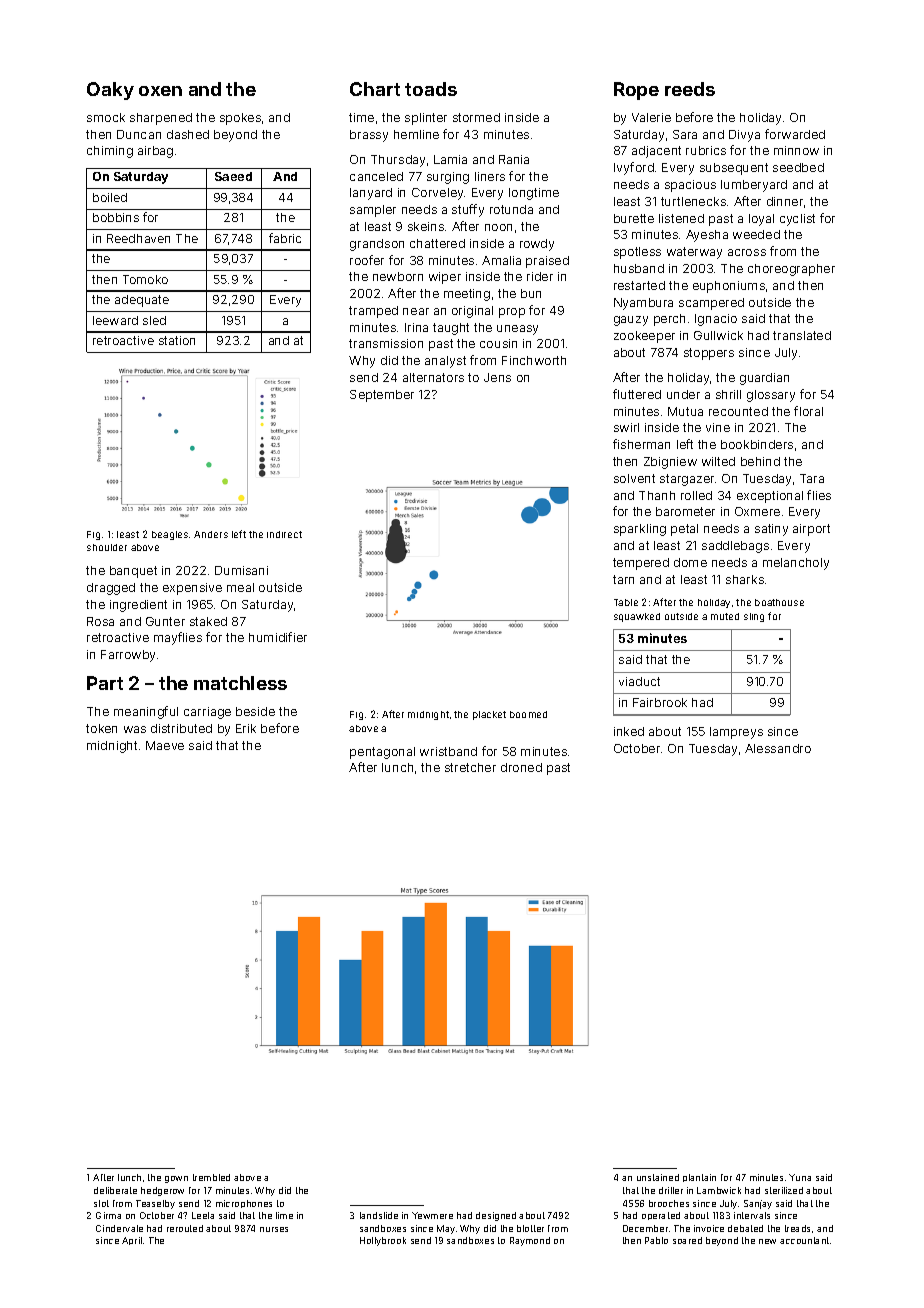  What do you see at coordinates (683, 394) in the screenshot?
I see `under` at bounding box center [683, 394].
